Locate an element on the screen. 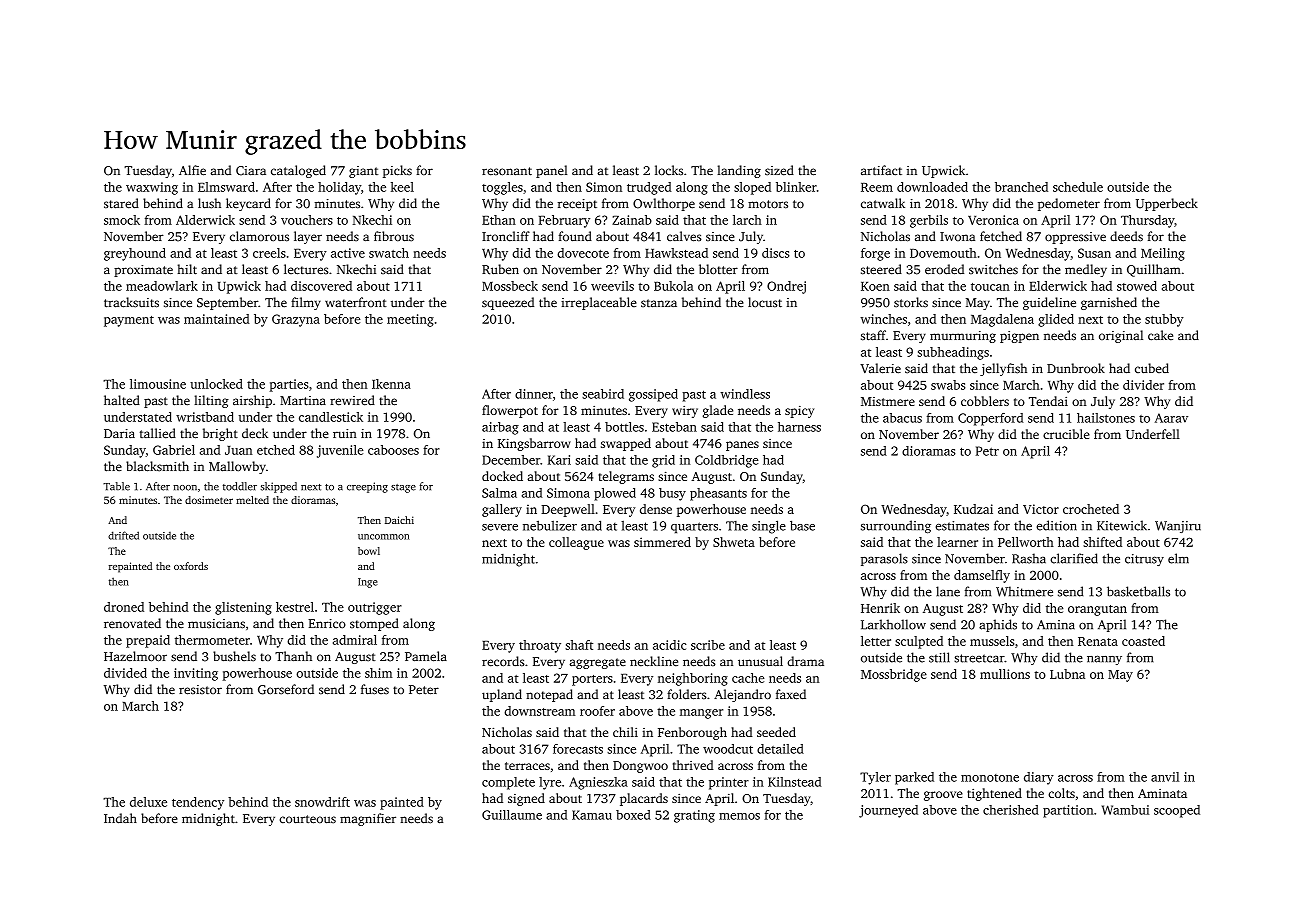  Dunbrook is located at coordinates (1076, 368).
